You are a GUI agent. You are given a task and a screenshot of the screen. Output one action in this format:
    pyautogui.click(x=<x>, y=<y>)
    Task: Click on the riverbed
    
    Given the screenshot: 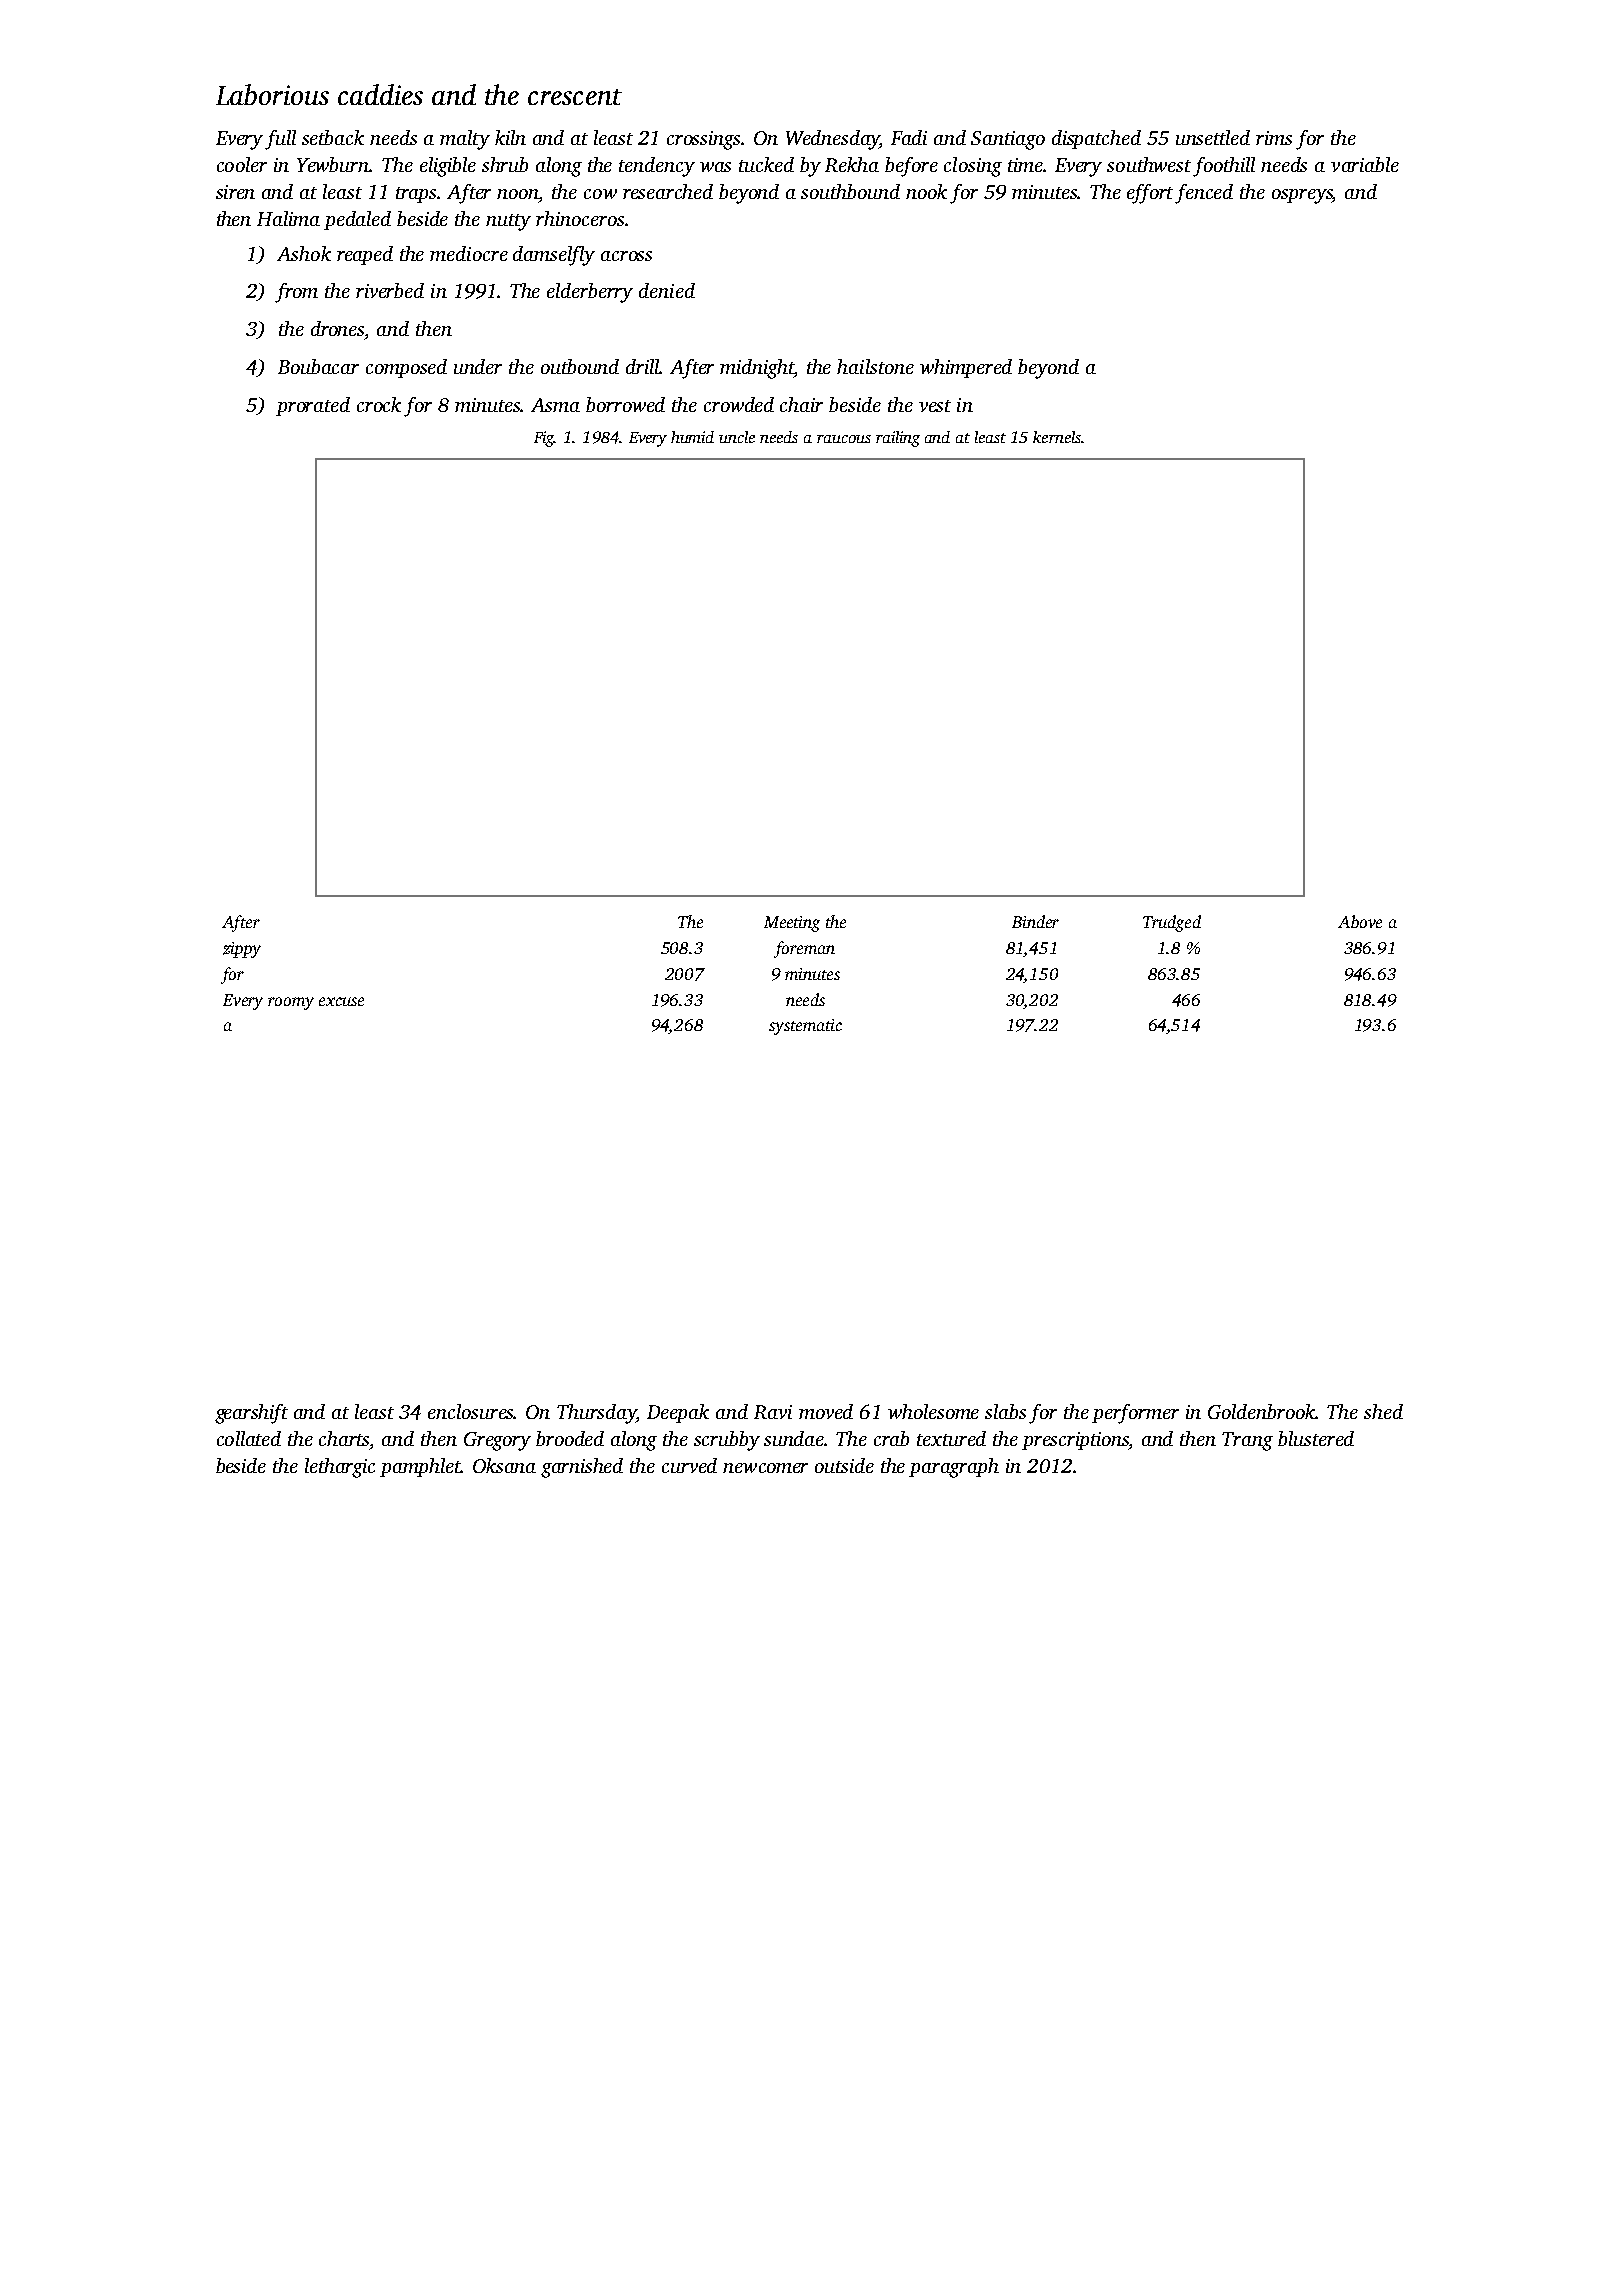 What is the action you would take?
    pyautogui.click(x=390, y=290)
